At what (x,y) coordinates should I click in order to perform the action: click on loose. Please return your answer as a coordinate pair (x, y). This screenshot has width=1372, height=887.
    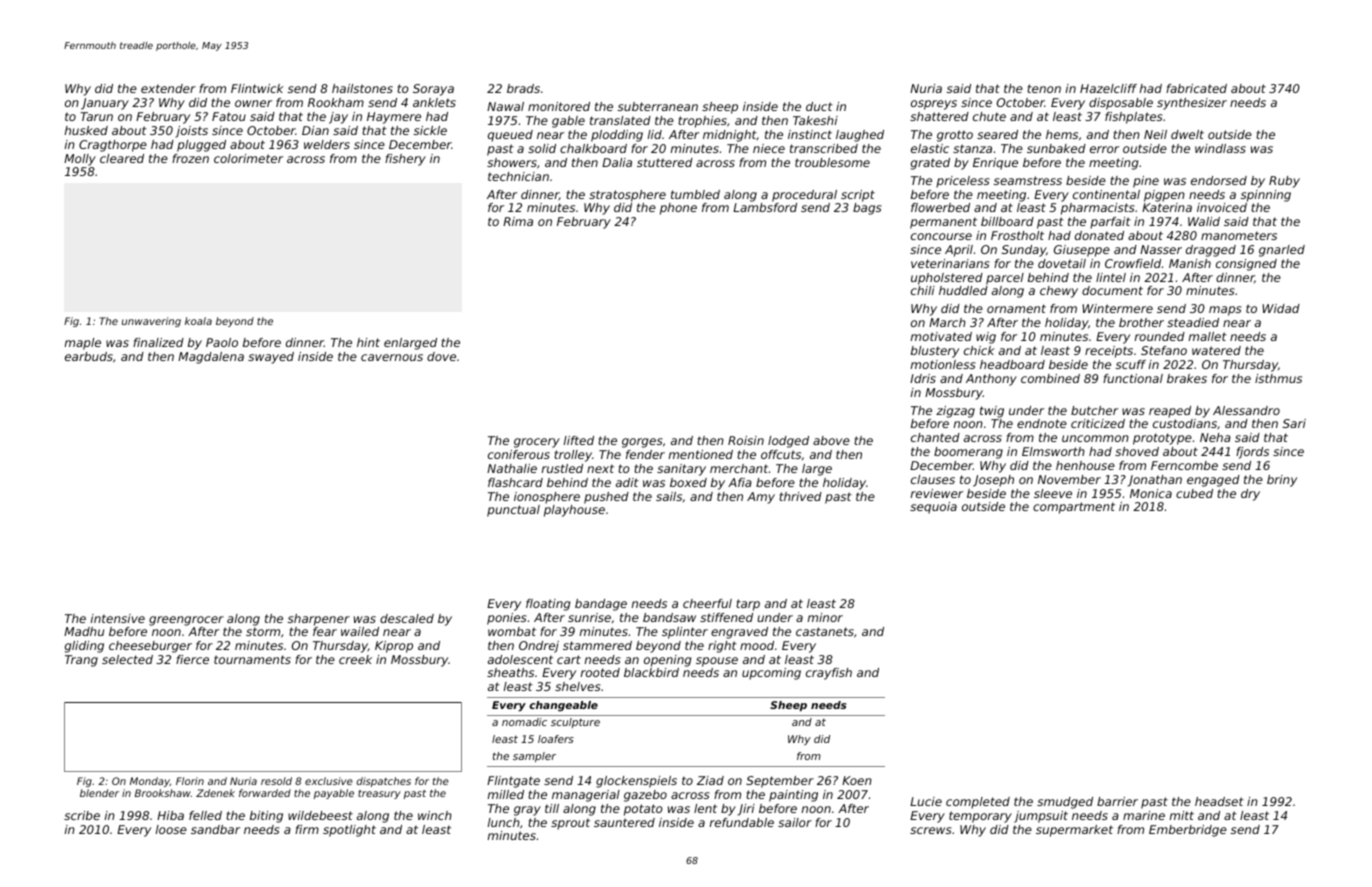
    Looking at the image, I should click on (171, 829).
